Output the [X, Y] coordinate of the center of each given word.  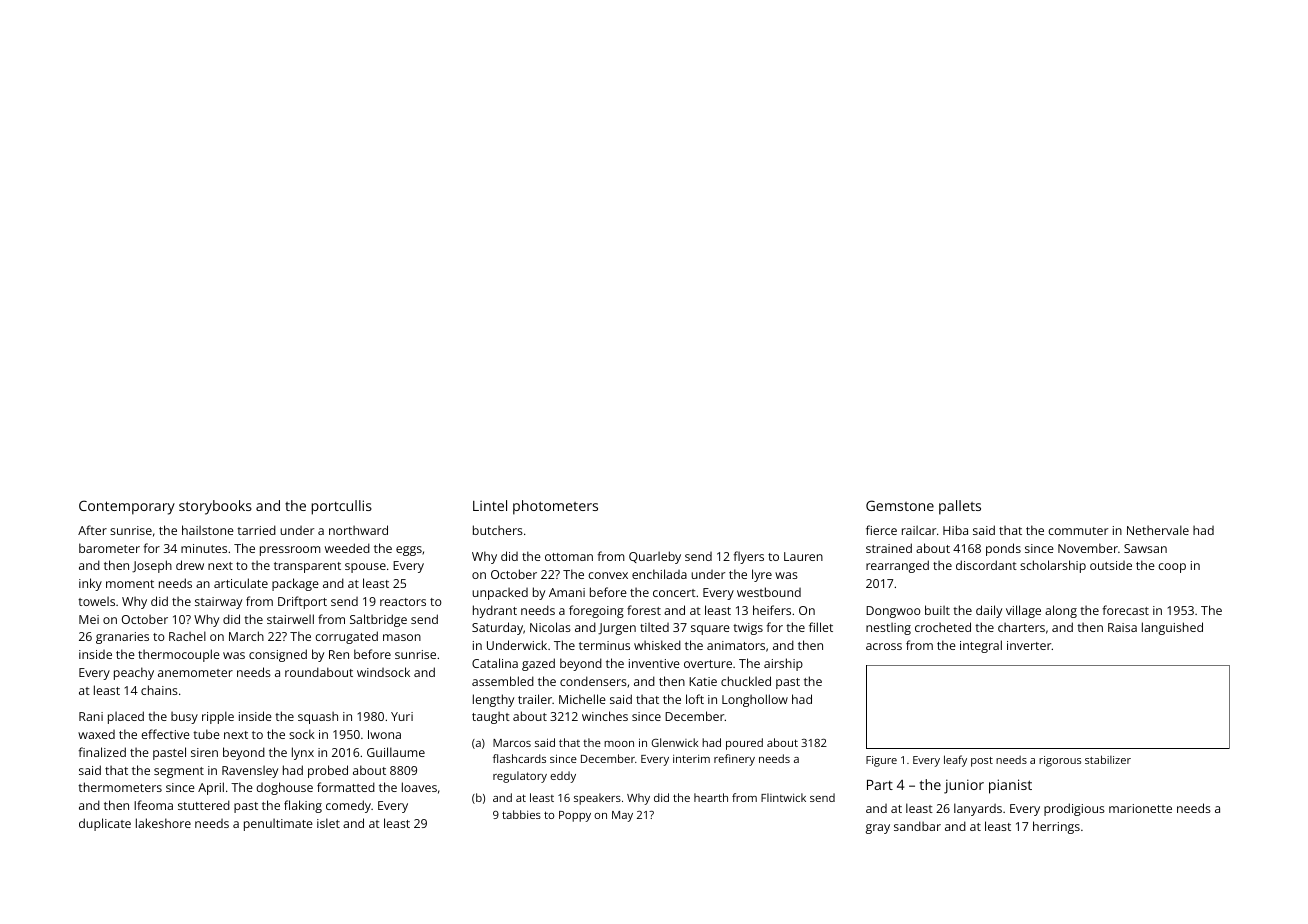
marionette [1140, 808]
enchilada [659, 574]
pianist [1010, 786]
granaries [122, 638]
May [622, 816]
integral [981, 646]
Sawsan [1145, 548]
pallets [960, 507]
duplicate [105, 824]
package [295, 584]
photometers [555, 507]
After [92, 530]
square [710, 630]
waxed [96, 734]
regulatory [520, 777]
